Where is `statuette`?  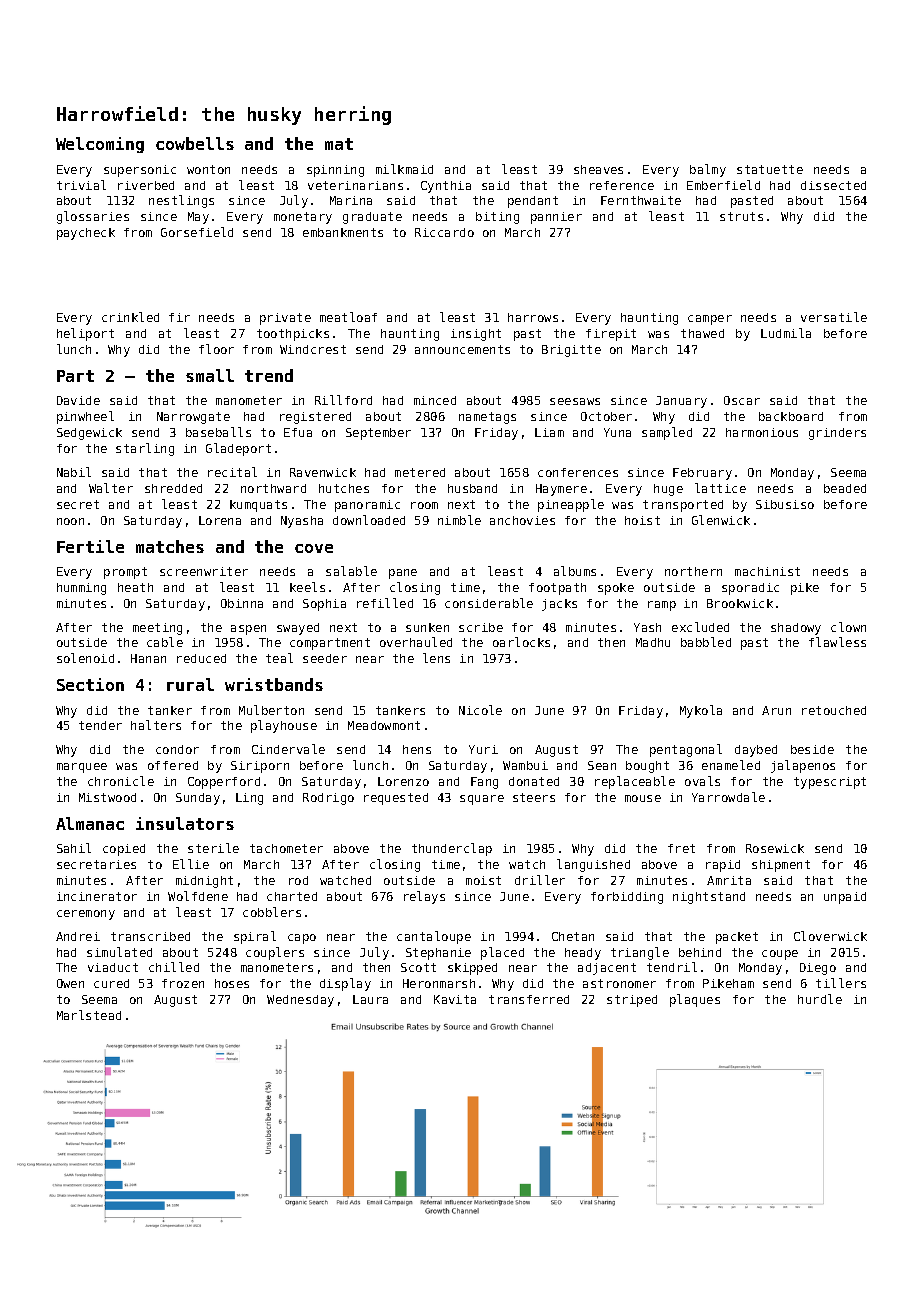 statuette is located at coordinates (770, 169).
